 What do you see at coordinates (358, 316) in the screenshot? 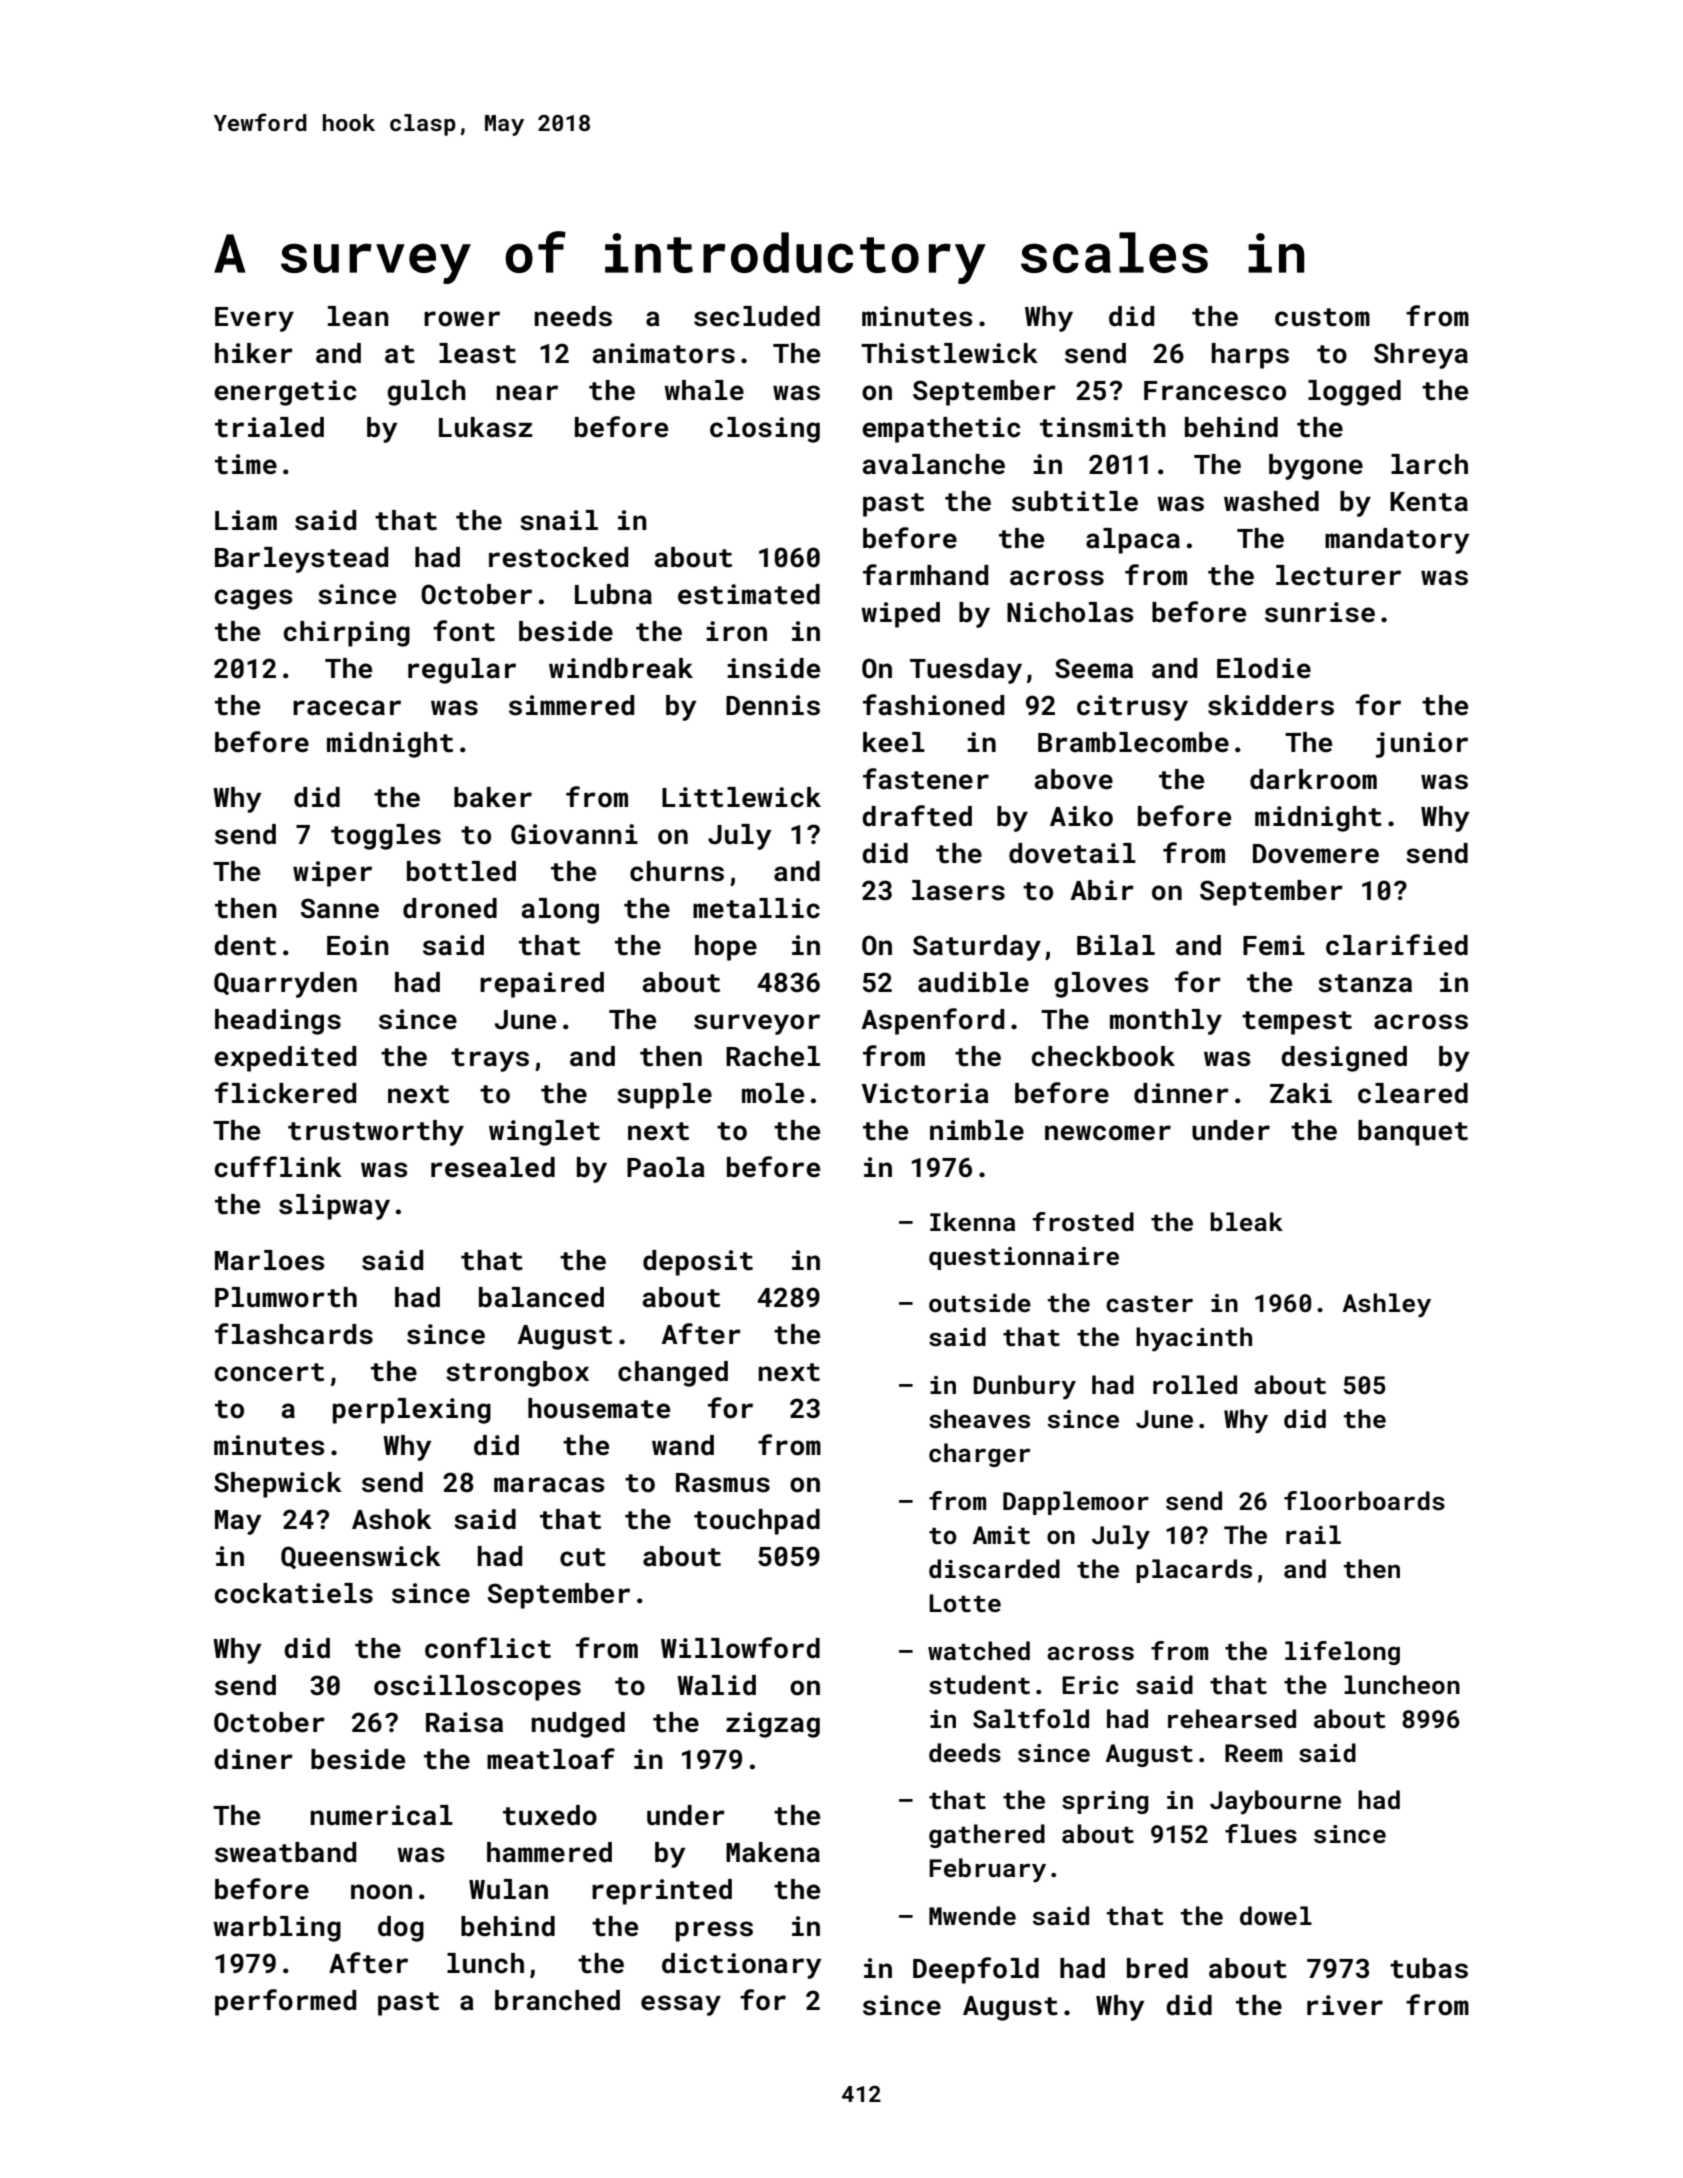
I see `lean` at bounding box center [358, 316].
